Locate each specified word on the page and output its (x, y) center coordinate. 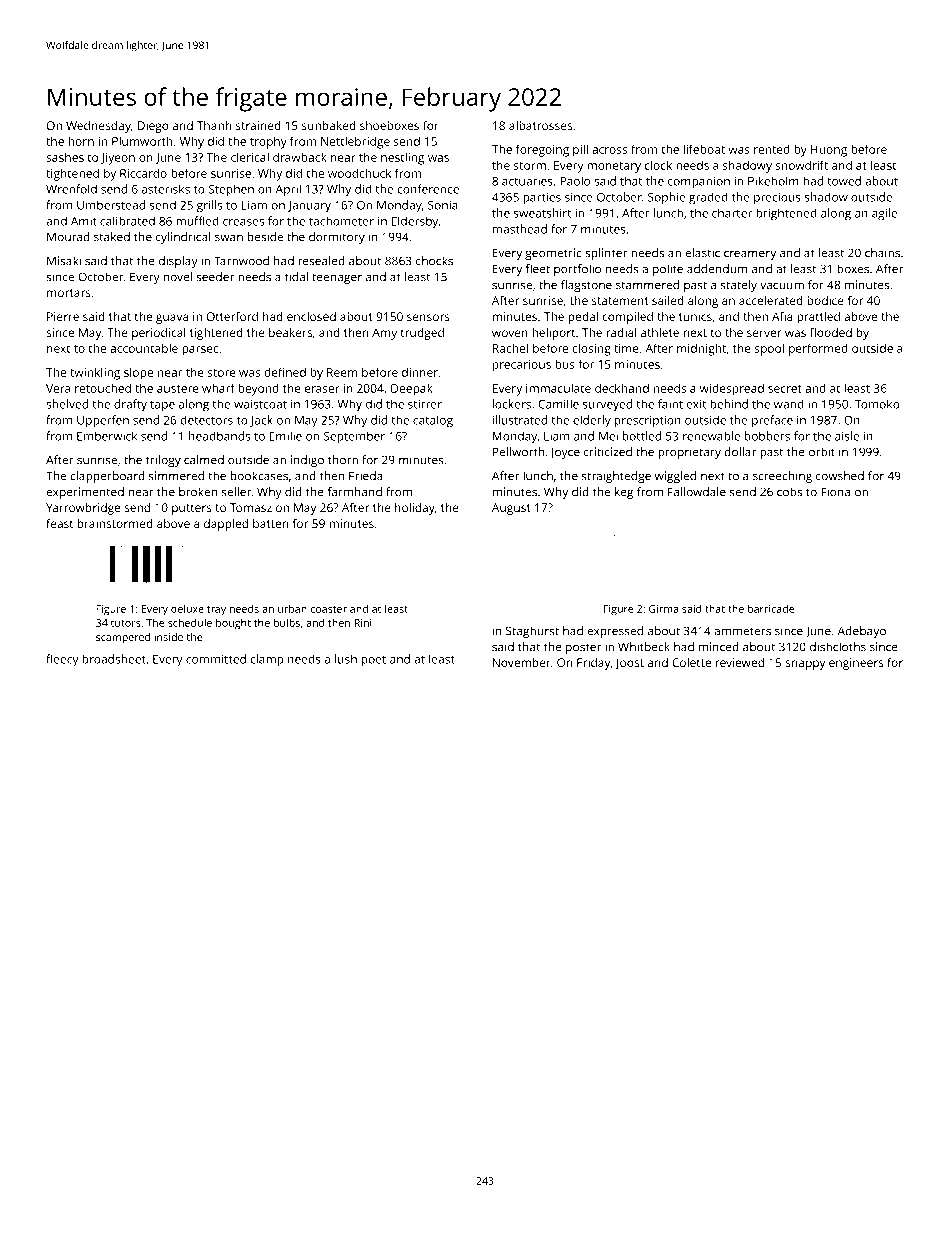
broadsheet (114, 659)
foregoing (542, 150)
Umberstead (111, 205)
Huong (829, 151)
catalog (433, 421)
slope (138, 373)
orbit (822, 452)
